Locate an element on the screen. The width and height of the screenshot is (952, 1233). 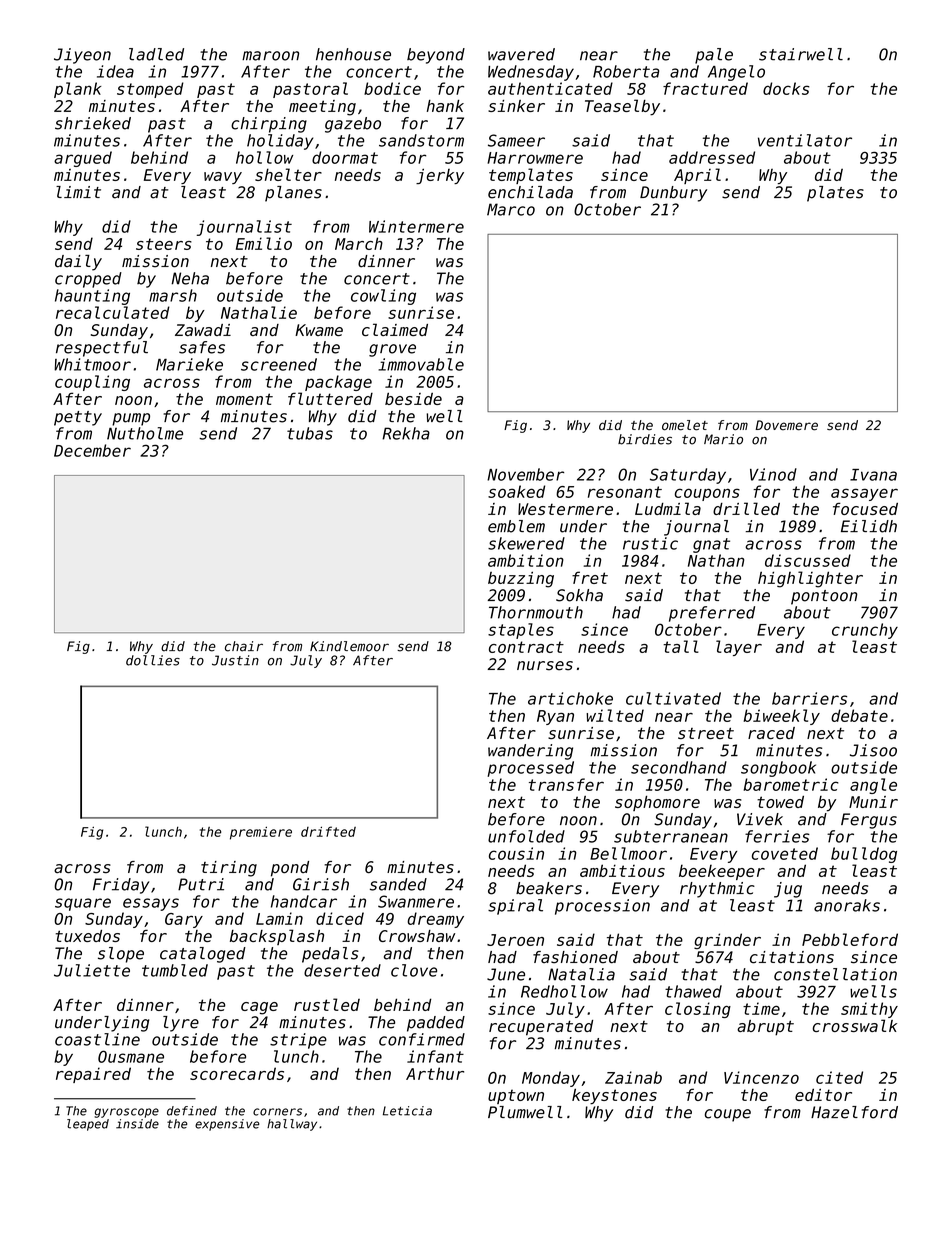
inside is located at coordinates (137, 1124).
